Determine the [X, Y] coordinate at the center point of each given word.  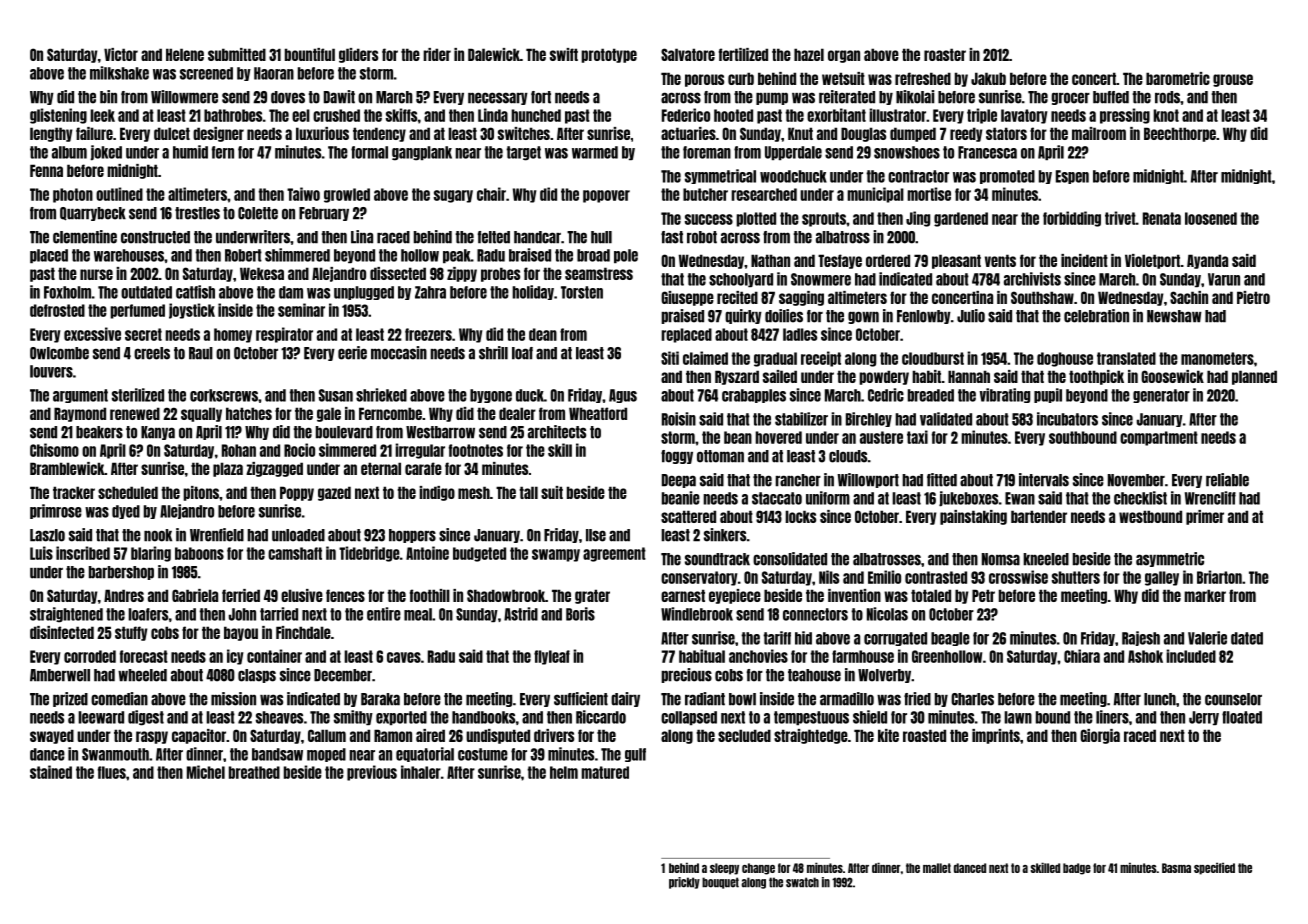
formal [369, 152]
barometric [1178, 78]
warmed [595, 152]
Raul [201, 353]
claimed [705, 358]
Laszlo [47, 535]
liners [1112, 717]
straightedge [811, 736]
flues [112, 772]
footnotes [476, 450]
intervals [1044, 480]
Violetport [1152, 261]
